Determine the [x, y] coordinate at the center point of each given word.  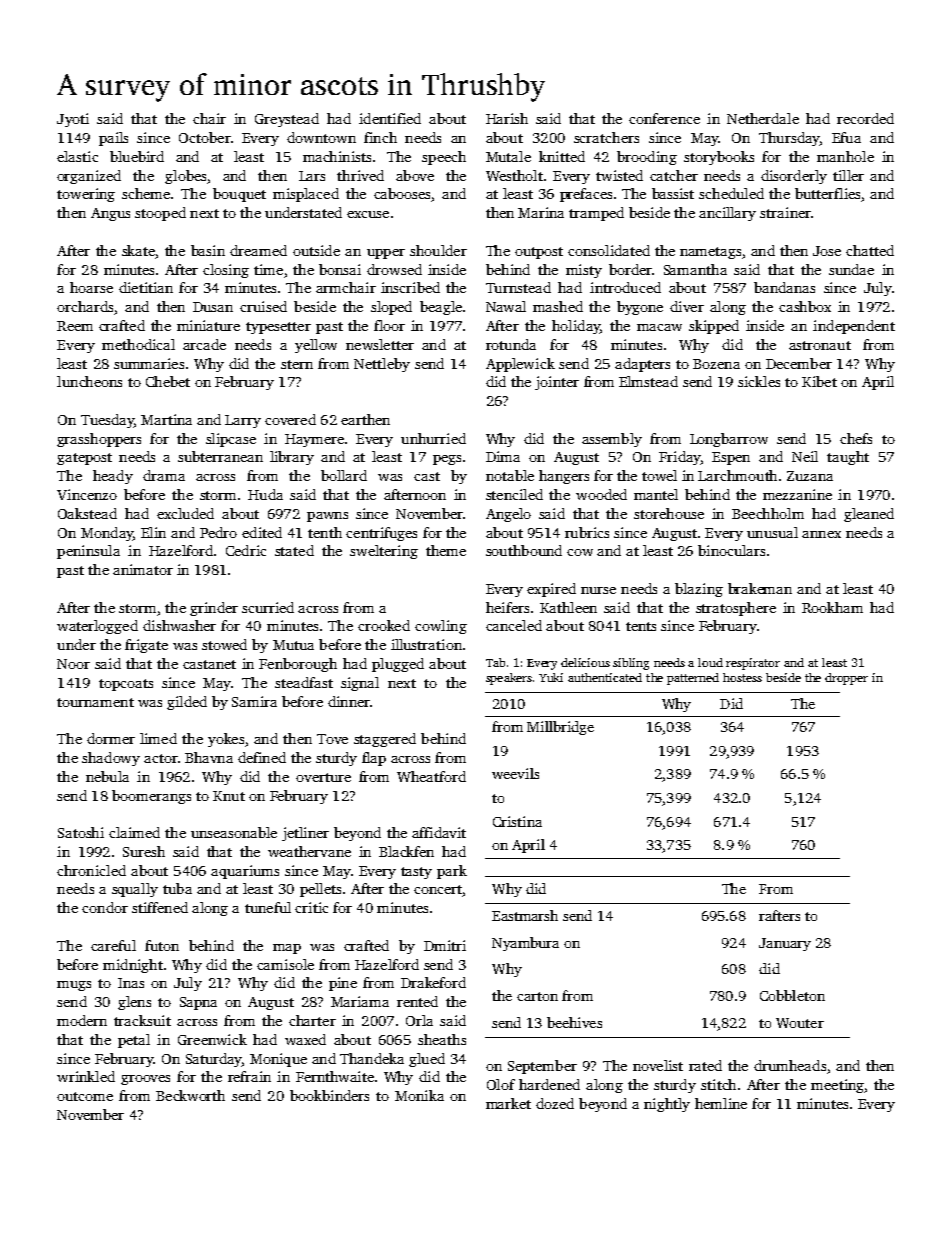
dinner [349, 701]
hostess [742, 677]
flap [374, 759]
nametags [710, 253]
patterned [693, 679]
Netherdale [763, 118]
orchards [85, 306]
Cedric [246, 550]
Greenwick [212, 1039]
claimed [134, 832]
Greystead [287, 120]
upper [386, 254]
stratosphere [736, 609]
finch [380, 137]
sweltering [384, 552]
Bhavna [209, 757]
